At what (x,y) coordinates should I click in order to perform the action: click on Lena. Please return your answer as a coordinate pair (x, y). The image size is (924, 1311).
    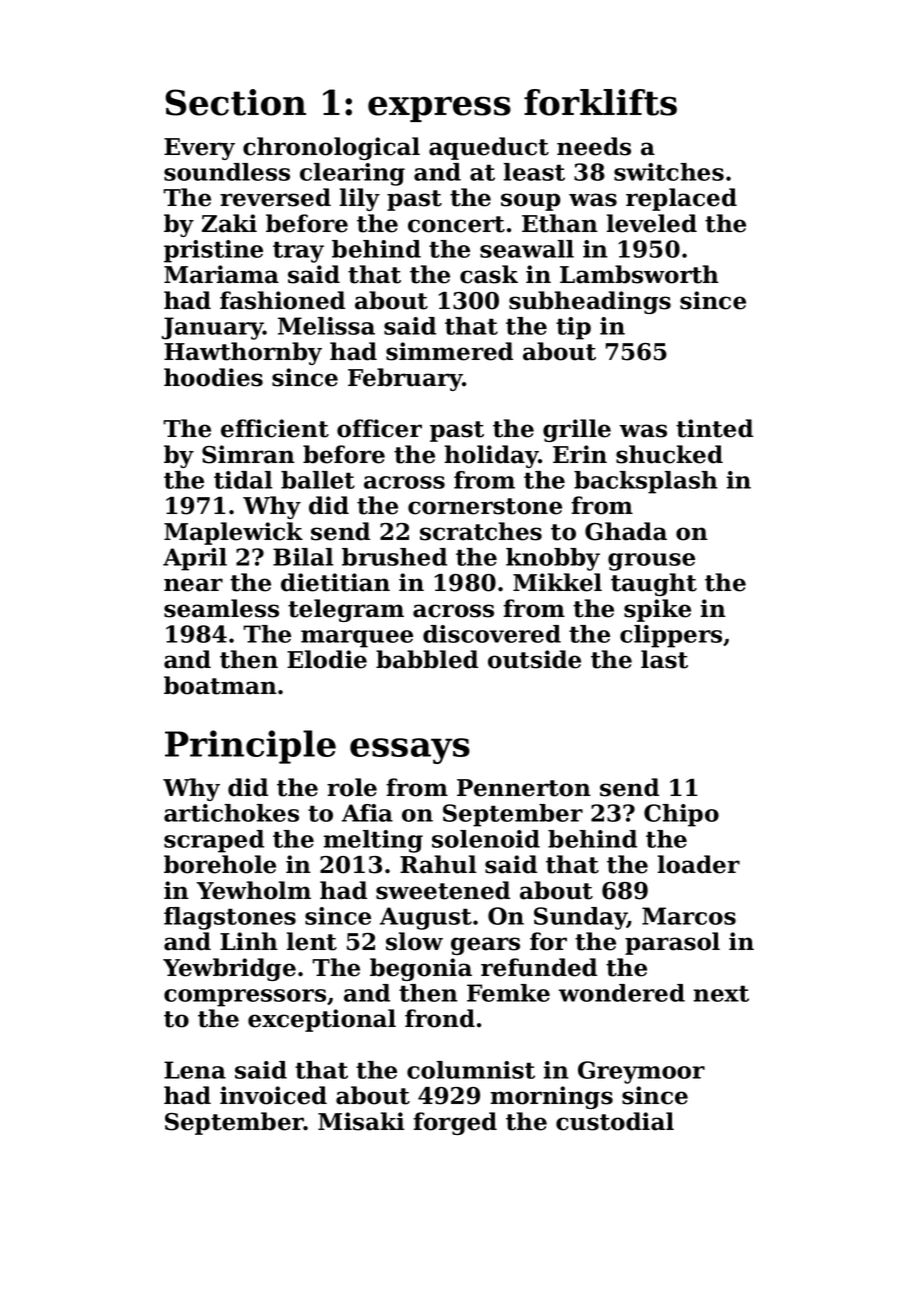
    Looking at the image, I should click on (195, 1070).
